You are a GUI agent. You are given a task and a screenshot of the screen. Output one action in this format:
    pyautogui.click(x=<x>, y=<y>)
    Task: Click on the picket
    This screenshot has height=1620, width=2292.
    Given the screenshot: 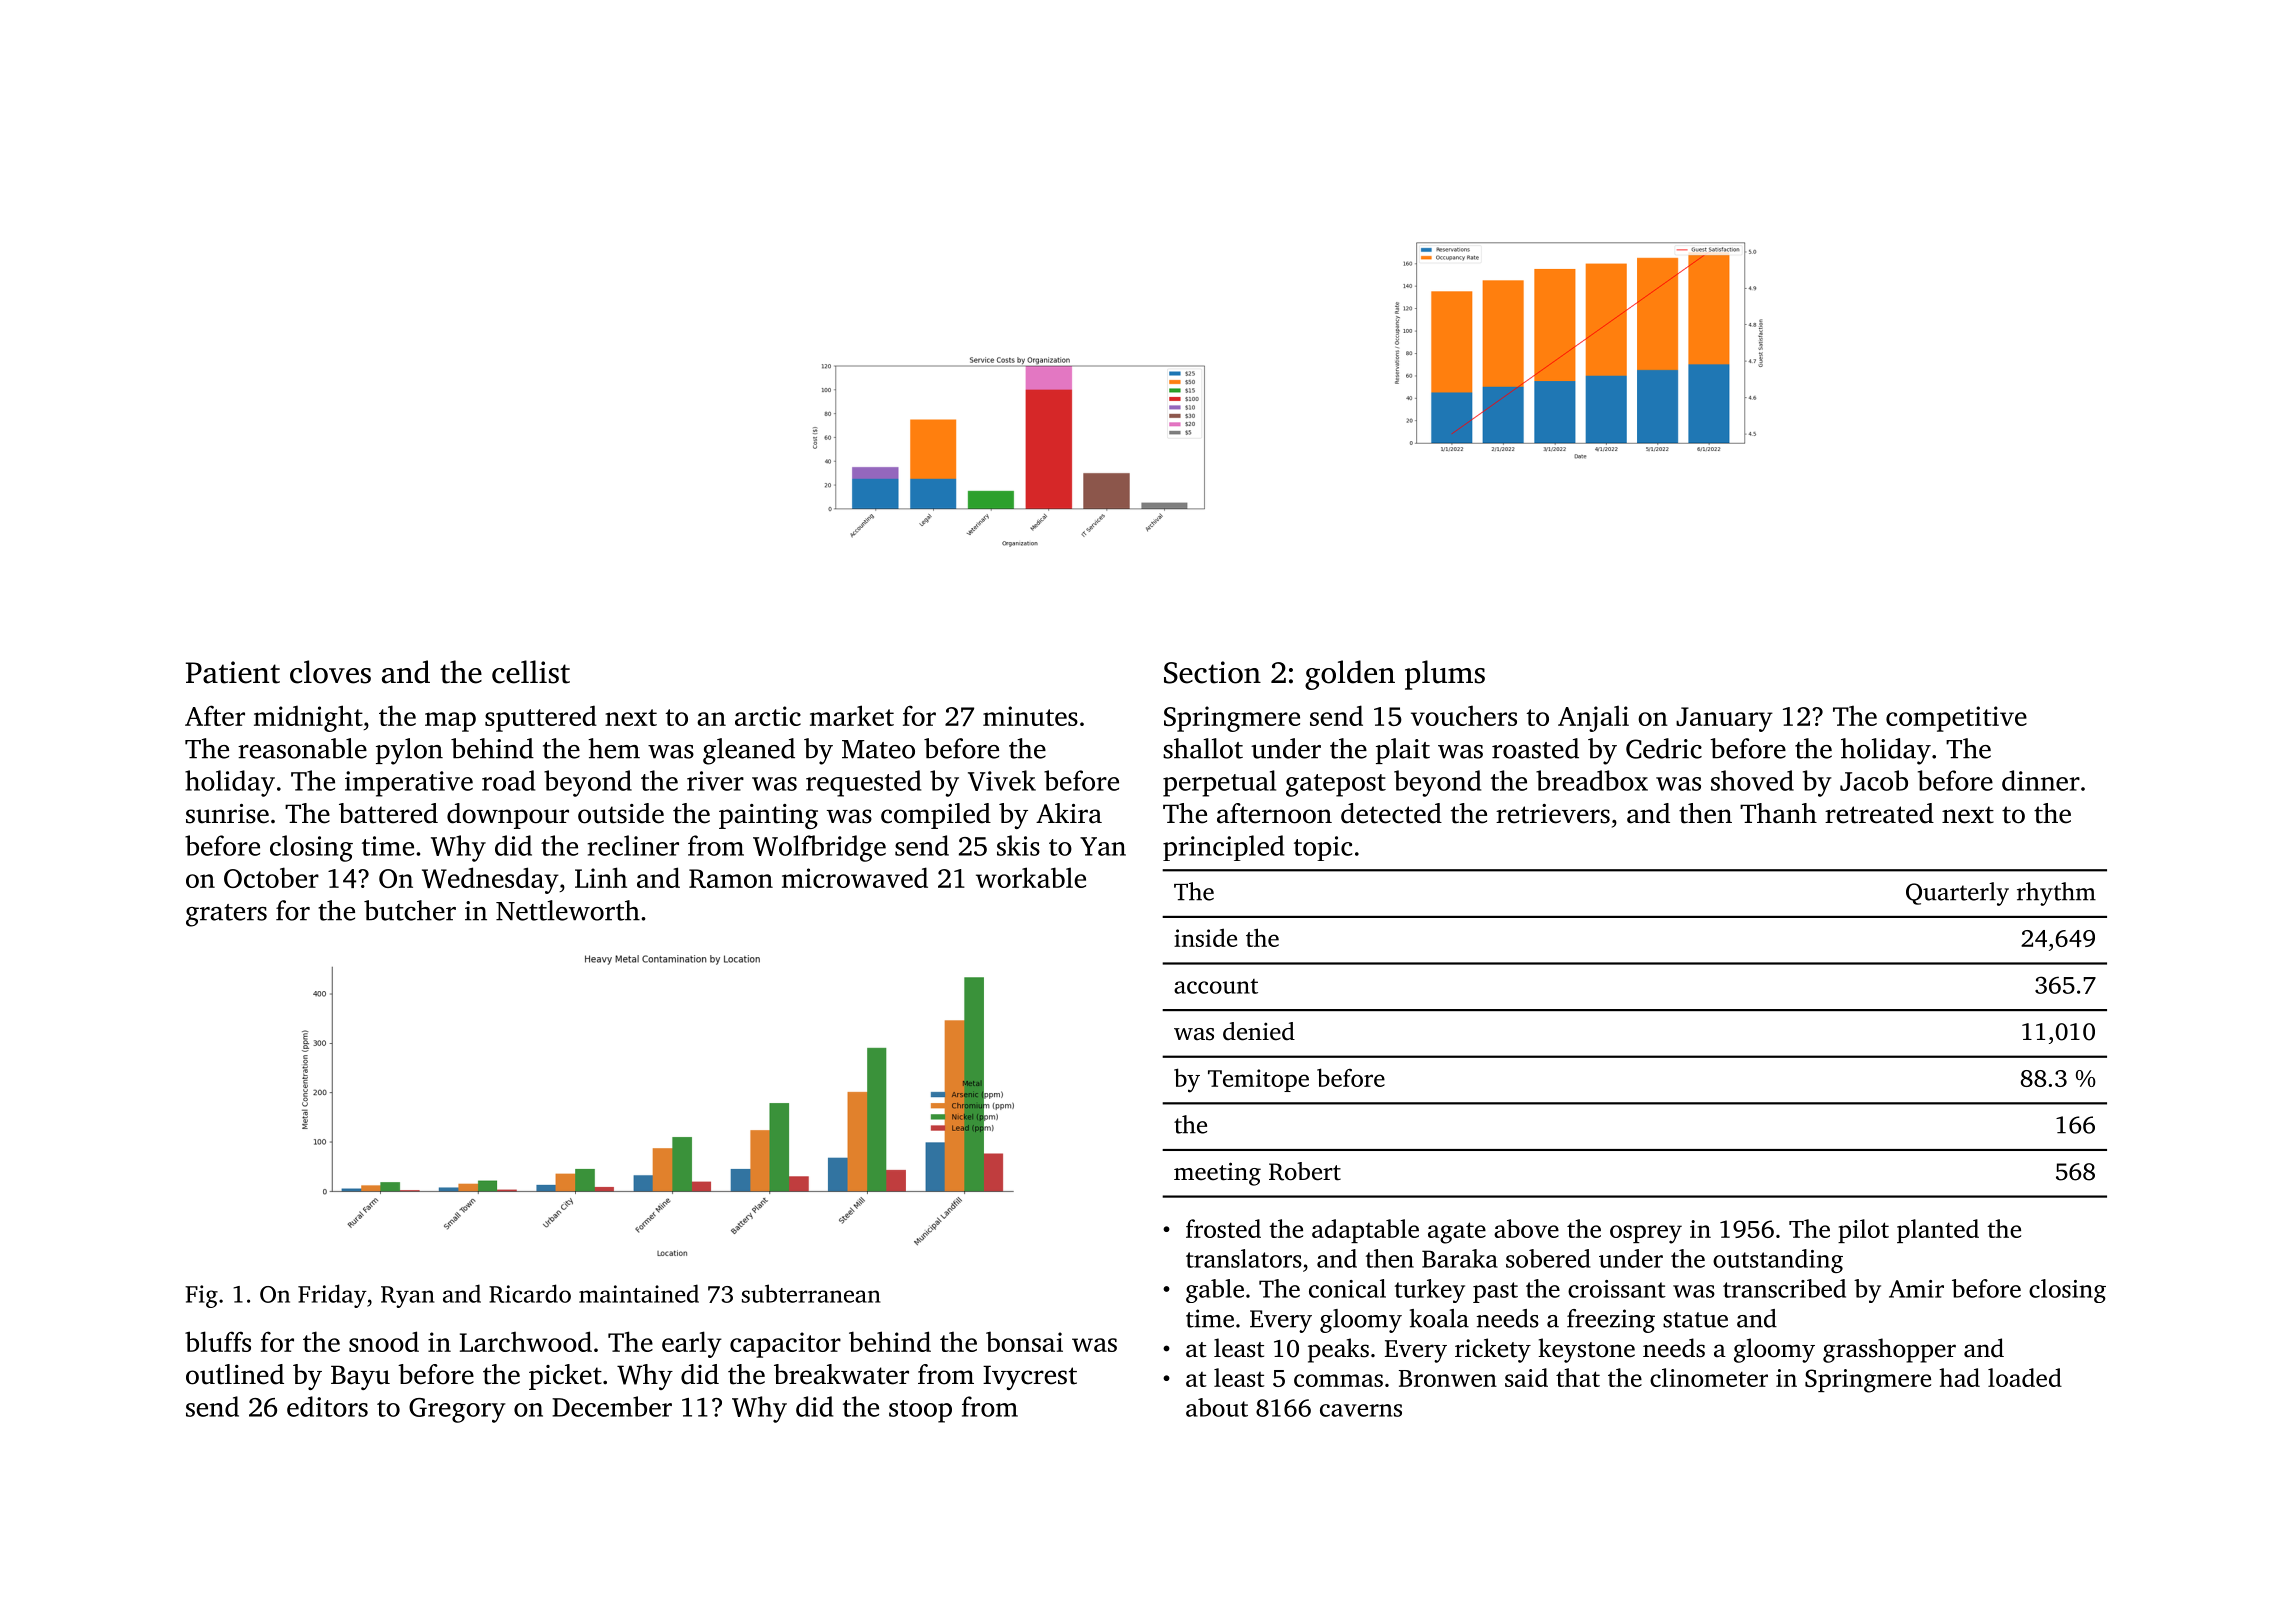 What is the action you would take?
    pyautogui.click(x=565, y=1377)
